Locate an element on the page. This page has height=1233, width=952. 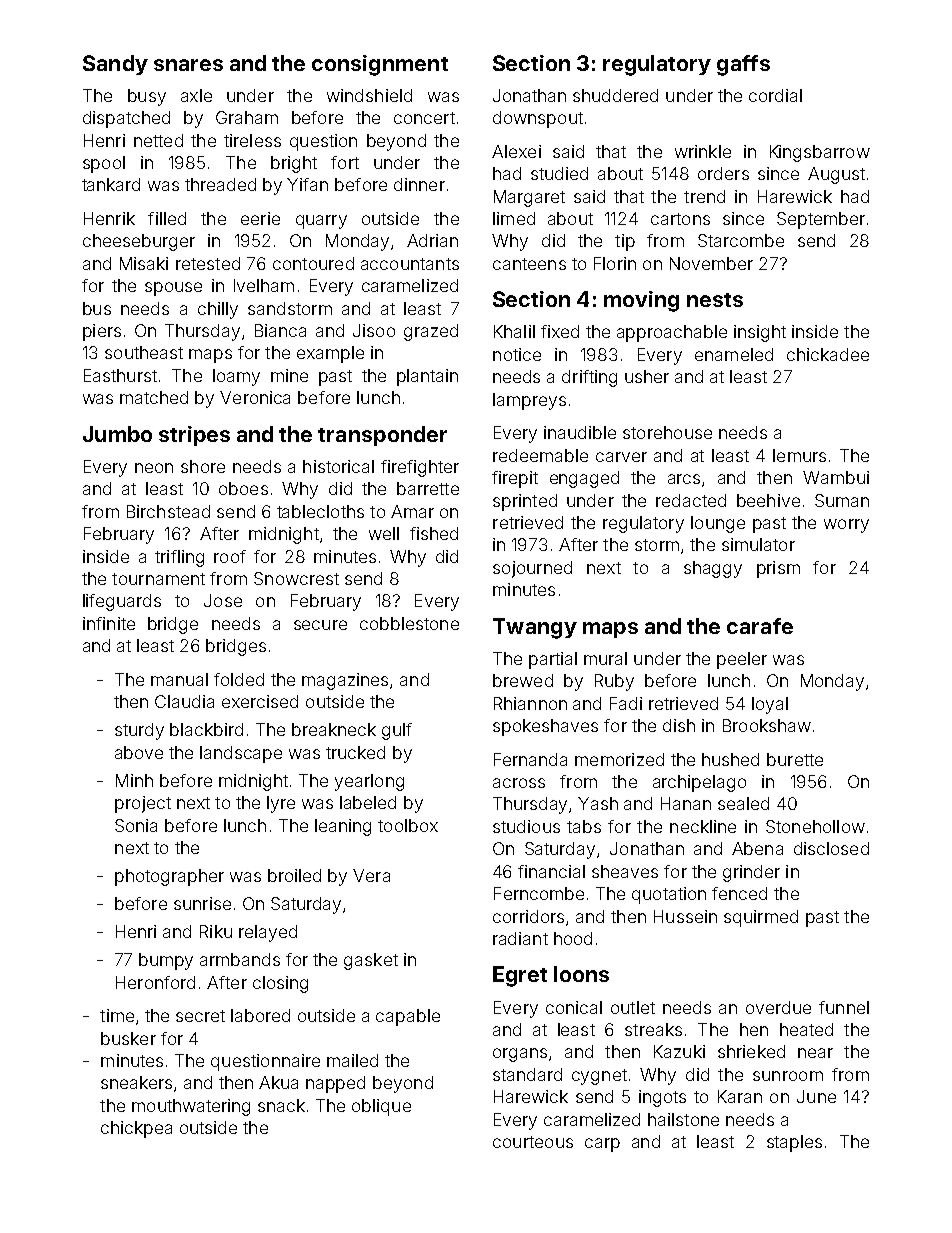
Egret is located at coordinates (520, 976).
